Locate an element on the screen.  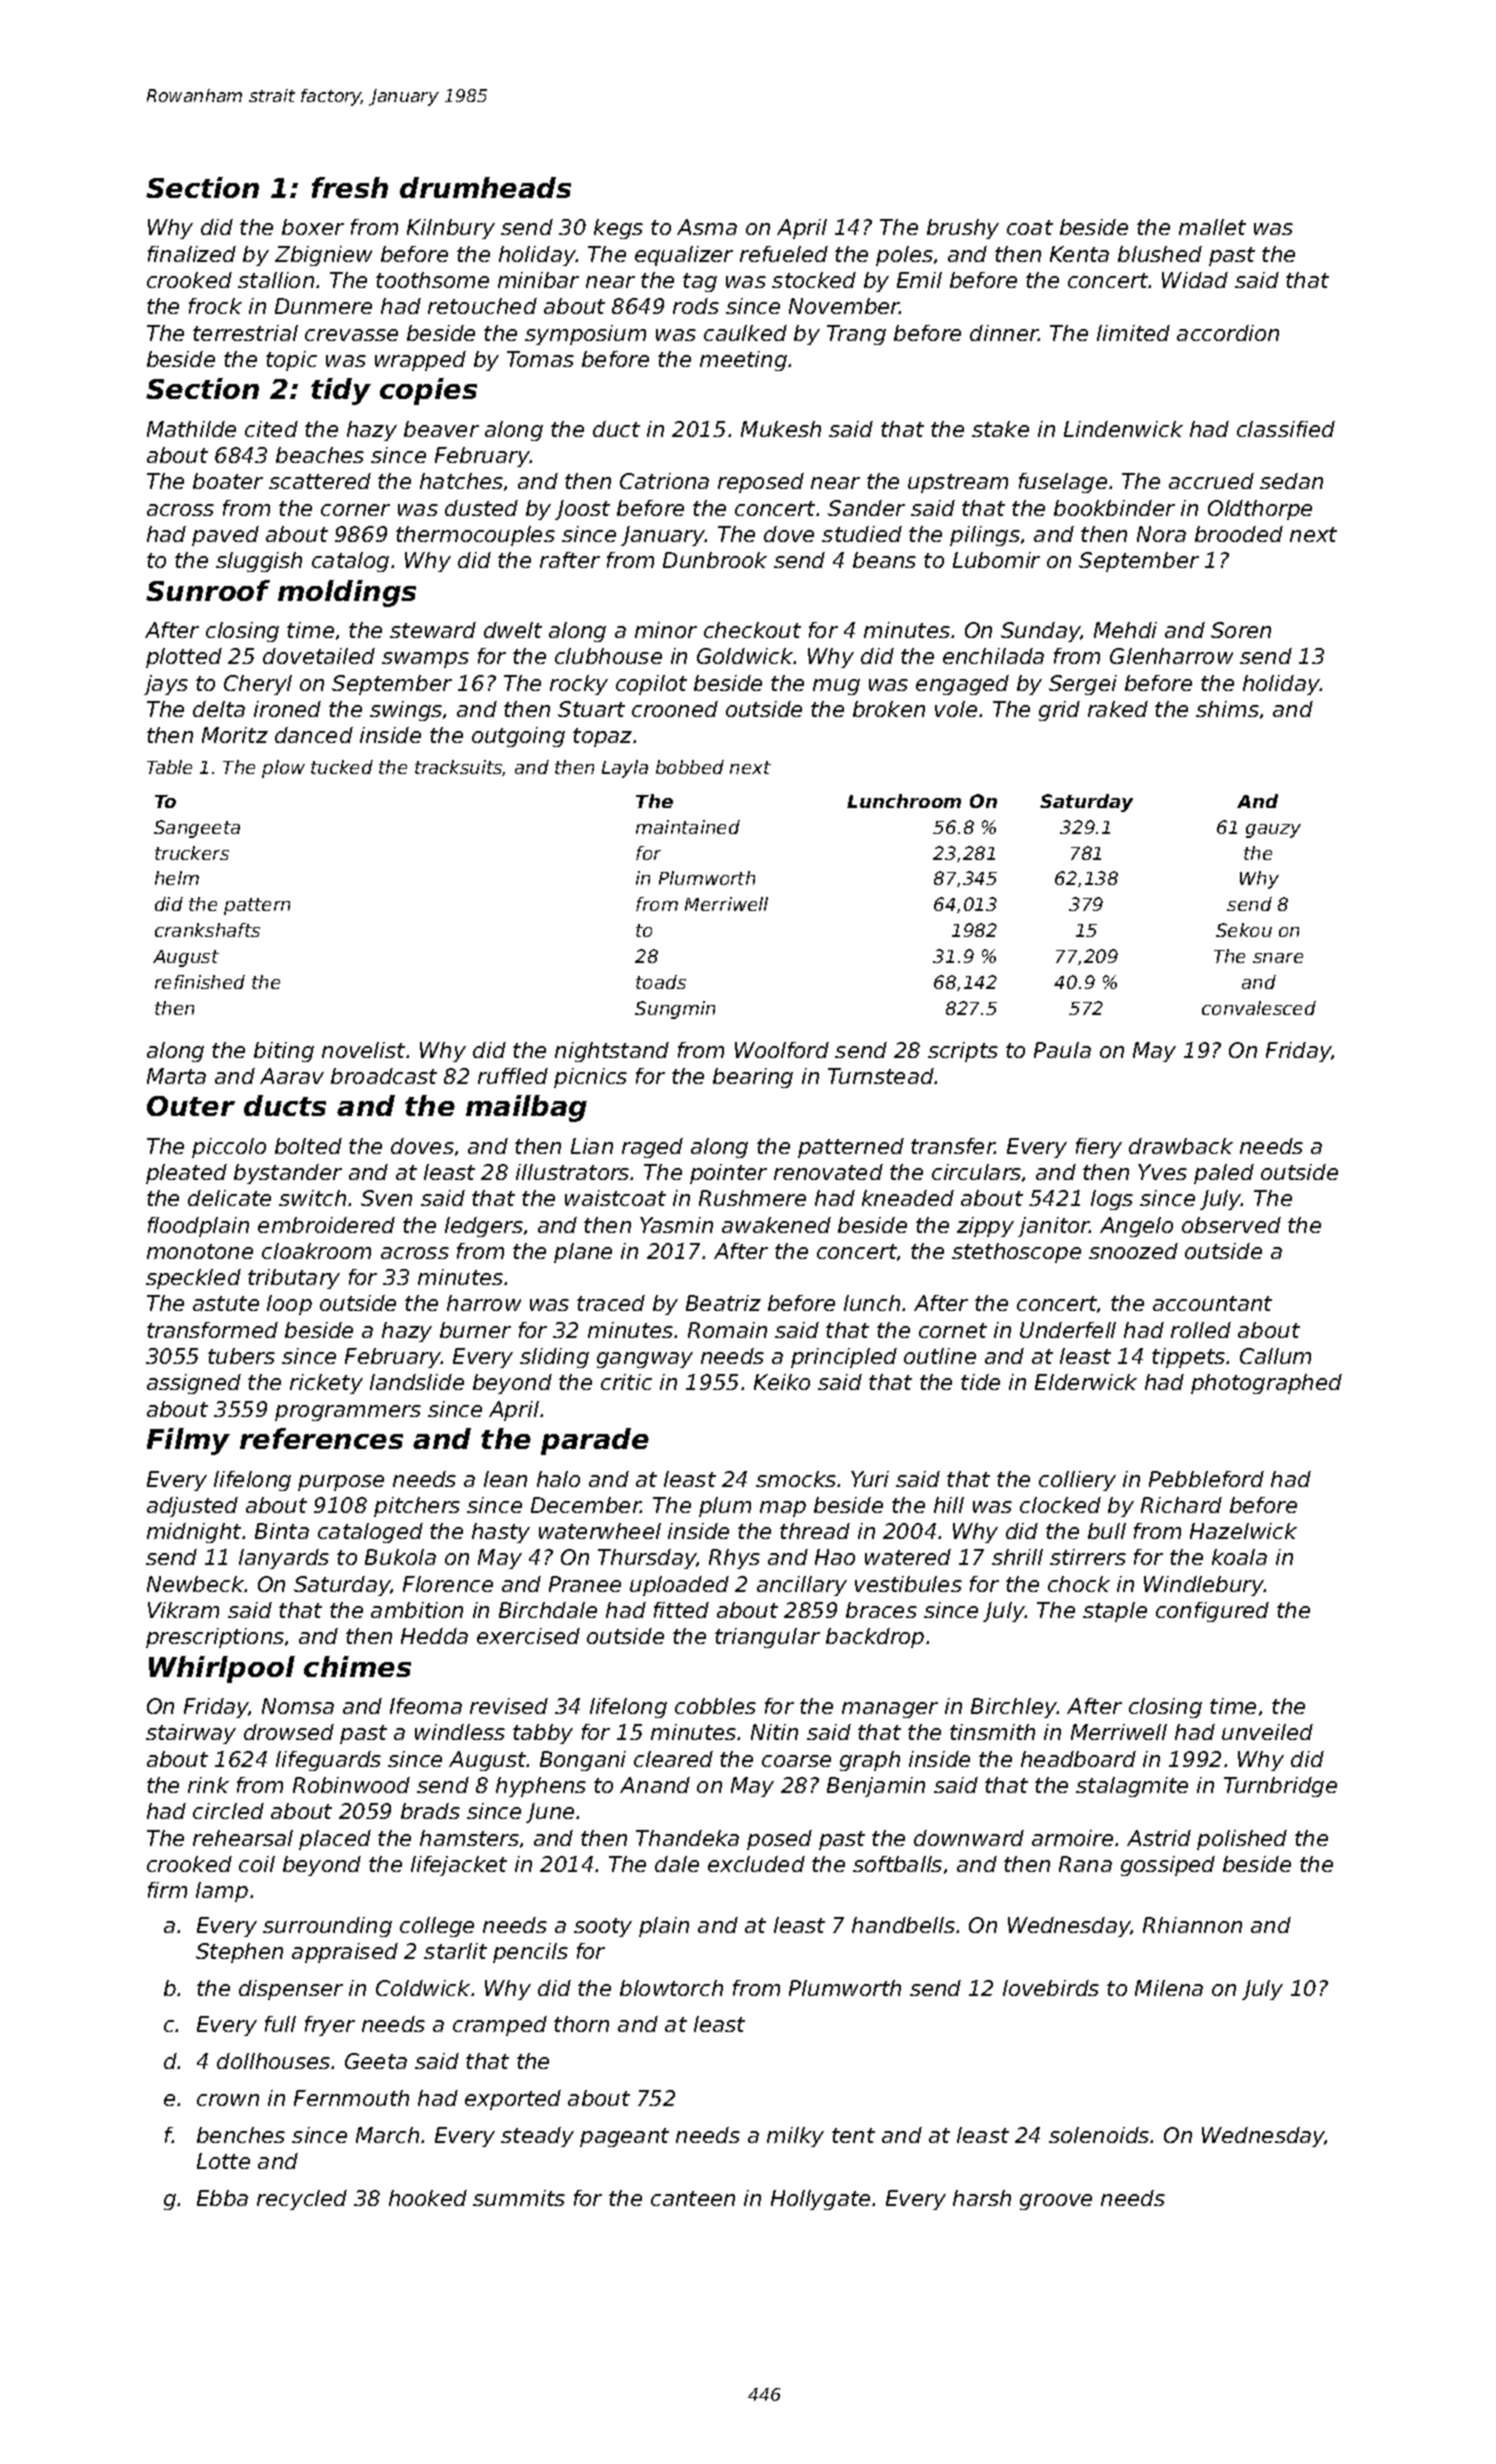
kneaded is located at coordinates (908, 1198).
